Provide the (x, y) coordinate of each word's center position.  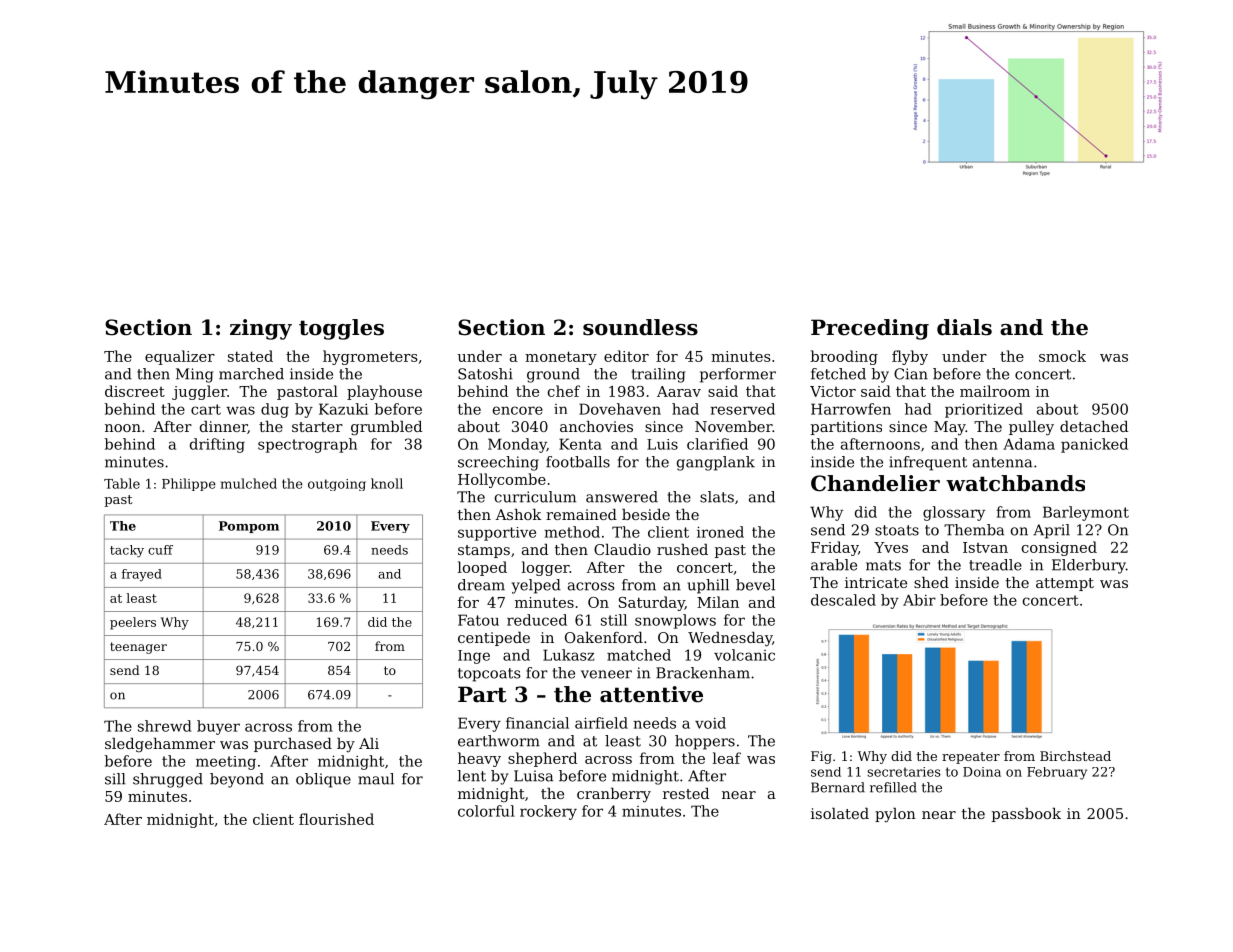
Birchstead (1075, 756)
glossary (954, 513)
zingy (261, 329)
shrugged (168, 780)
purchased (293, 745)
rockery (548, 812)
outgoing (337, 485)
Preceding (870, 329)
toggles (341, 329)
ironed (720, 532)
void (710, 723)
